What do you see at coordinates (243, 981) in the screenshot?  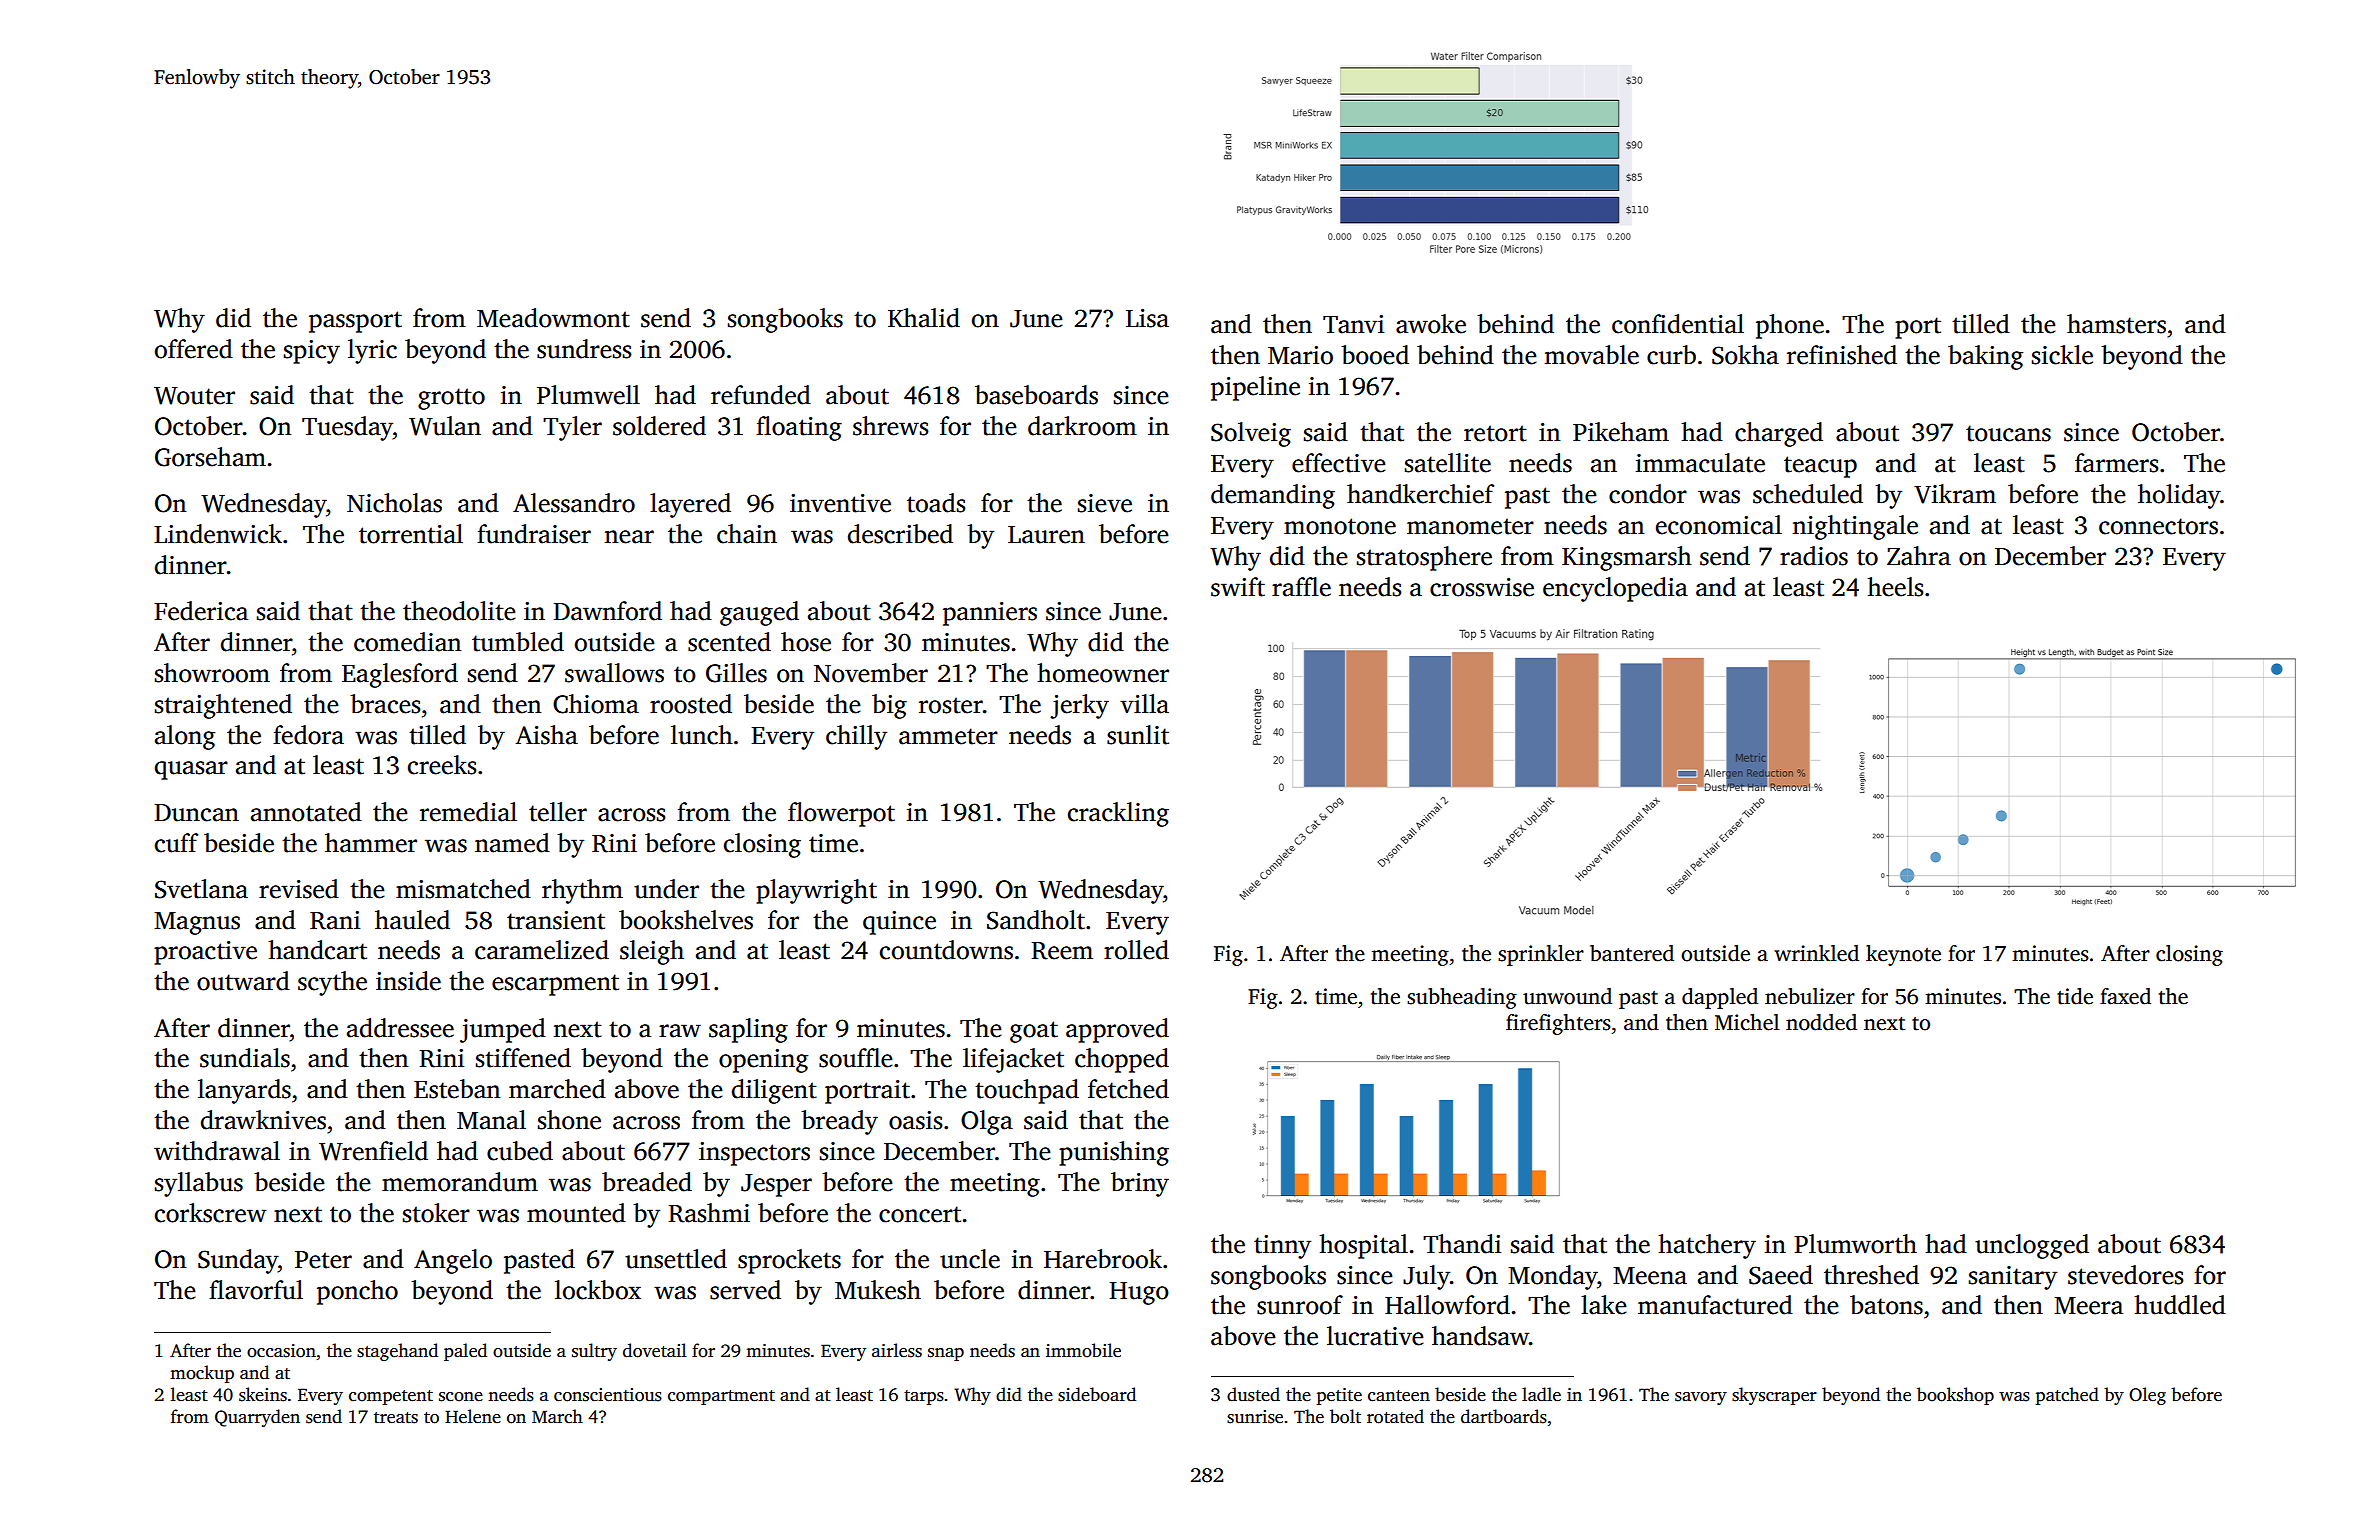 I see `outward` at bounding box center [243, 981].
